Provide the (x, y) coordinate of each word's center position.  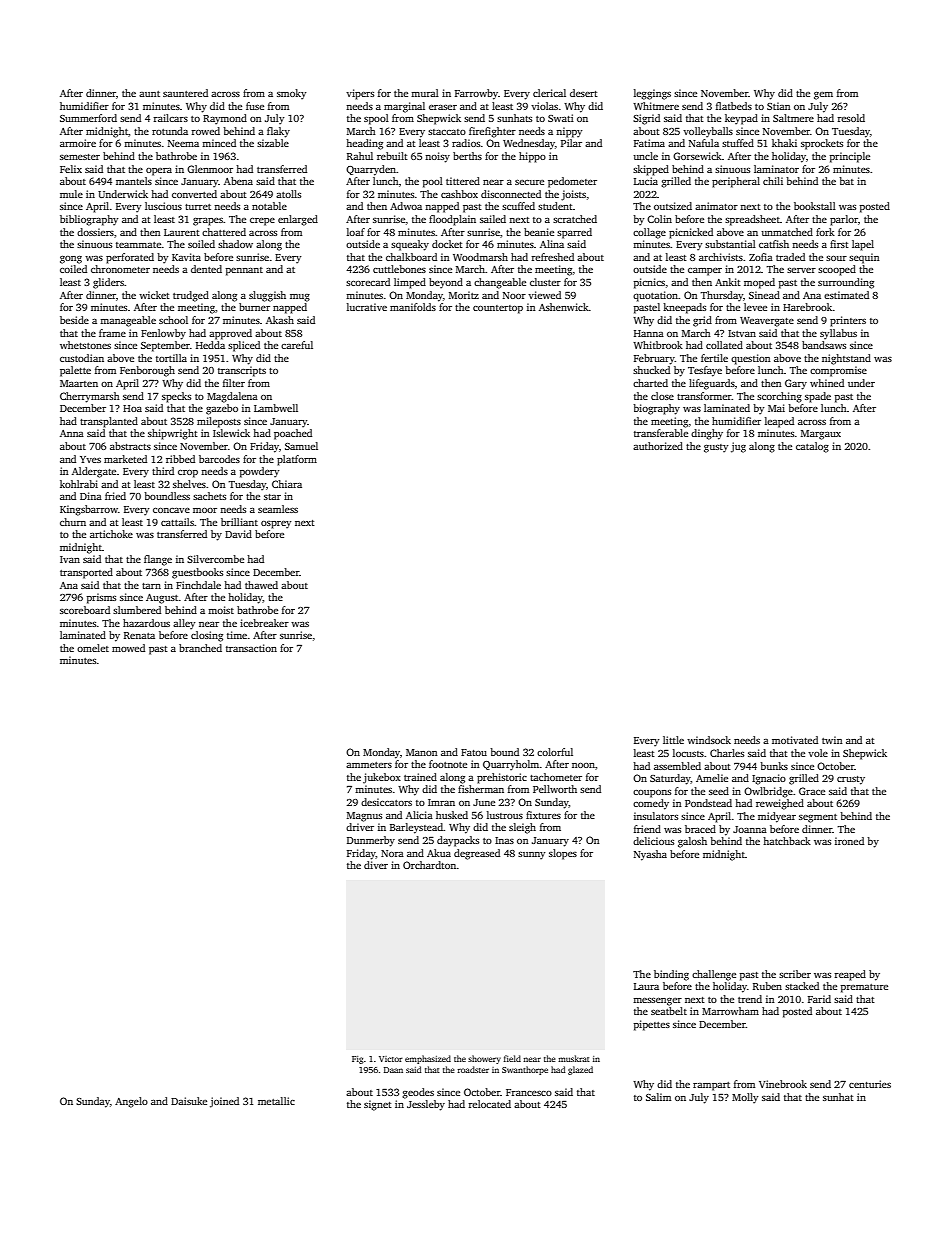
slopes (563, 854)
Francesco (529, 1092)
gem (823, 96)
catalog (812, 447)
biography (656, 409)
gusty (716, 448)
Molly (745, 1098)
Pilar (571, 143)
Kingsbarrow (89, 510)
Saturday (670, 779)
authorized (658, 446)
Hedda (210, 345)
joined (224, 1102)
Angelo (131, 1102)
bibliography (89, 220)
